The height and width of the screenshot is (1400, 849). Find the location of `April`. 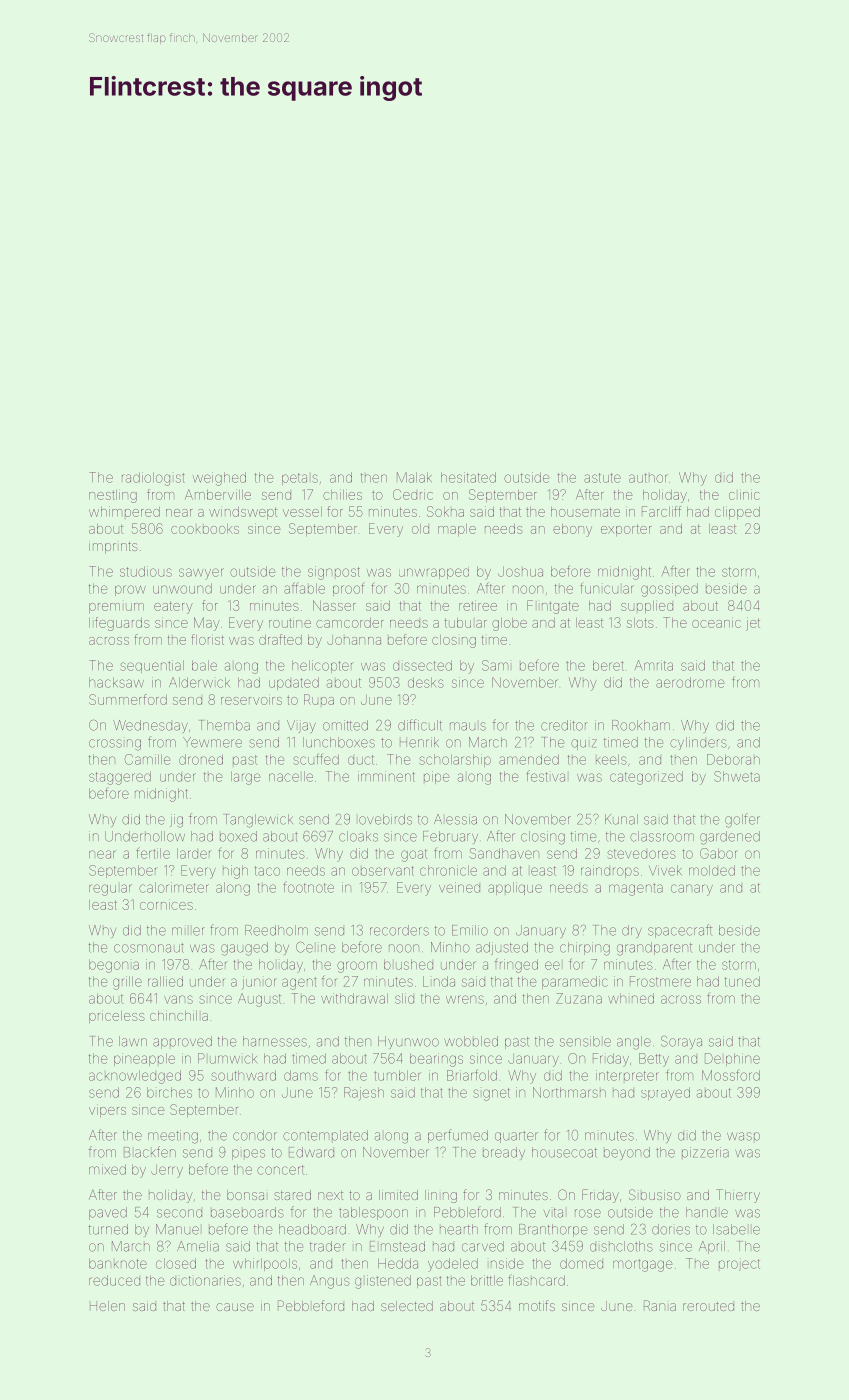

April is located at coordinates (712, 1247).
